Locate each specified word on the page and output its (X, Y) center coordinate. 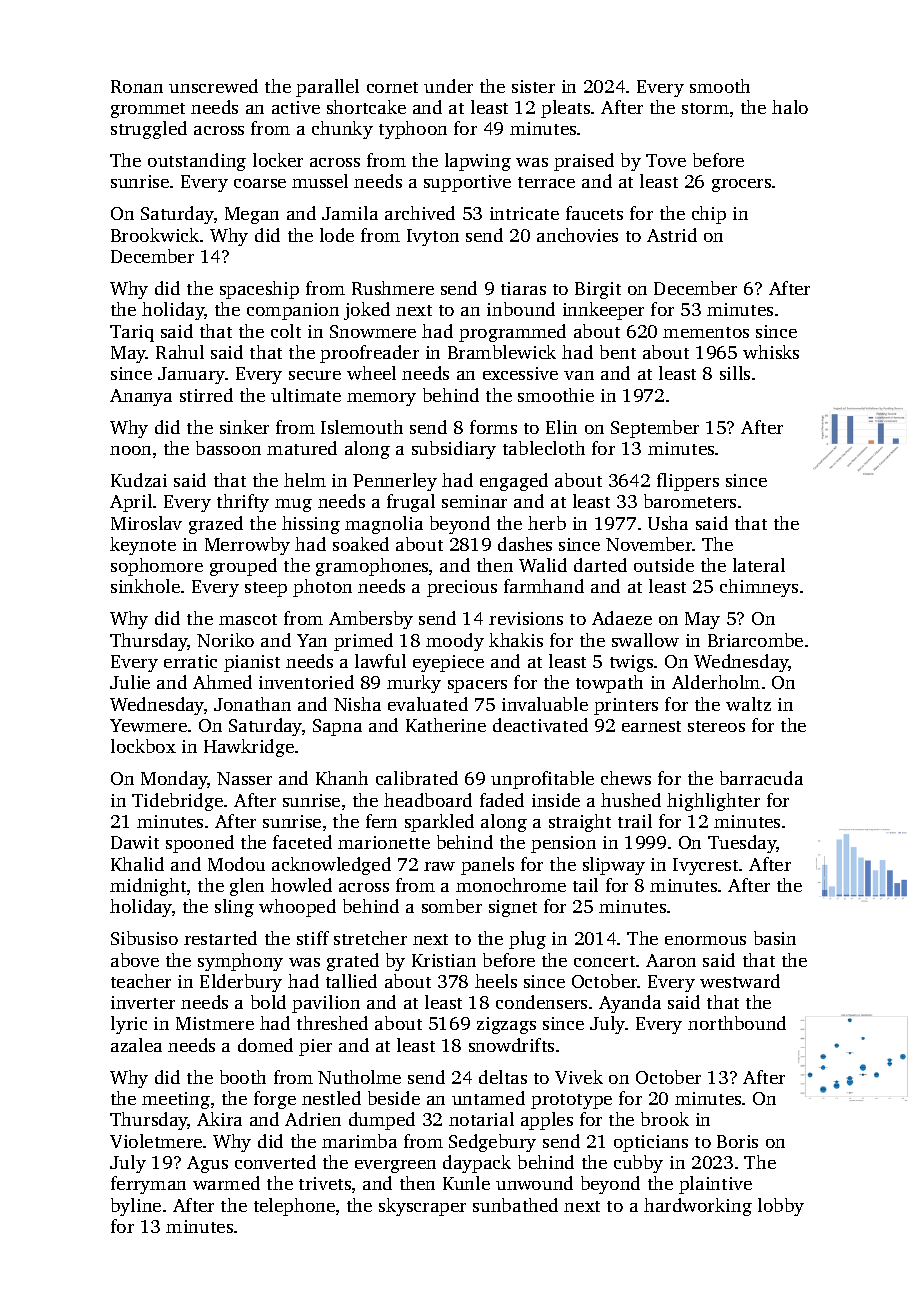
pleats (565, 109)
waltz (748, 704)
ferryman (148, 1185)
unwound (534, 1183)
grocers (741, 185)
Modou (236, 864)
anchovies (577, 235)
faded (502, 800)
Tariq (132, 333)
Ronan (137, 86)
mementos (706, 332)
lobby (781, 1207)
